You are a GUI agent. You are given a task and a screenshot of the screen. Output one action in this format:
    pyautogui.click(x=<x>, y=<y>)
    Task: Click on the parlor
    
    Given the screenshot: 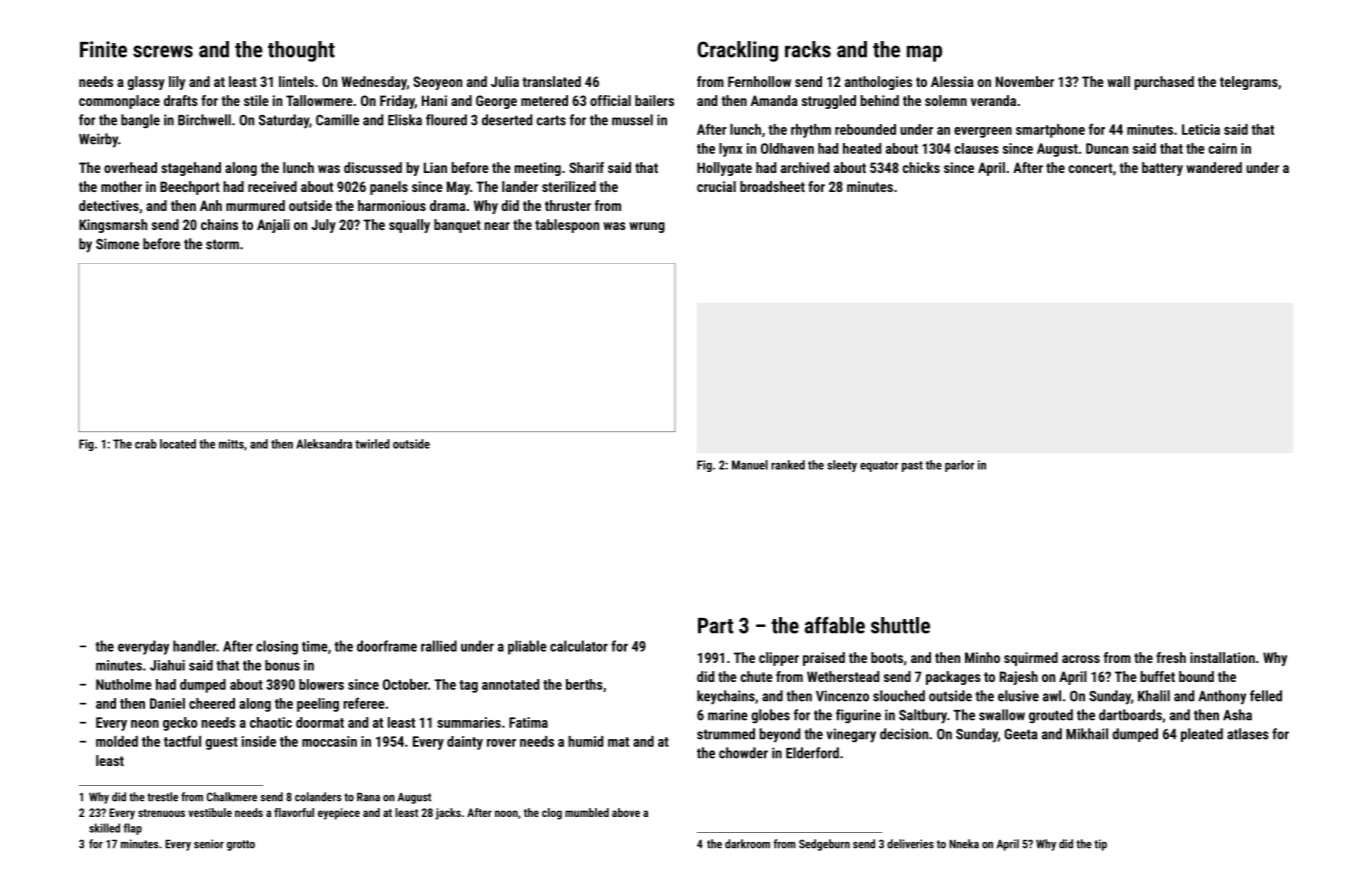 What is the action you would take?
    pyautogui.click(x=959, y=466)
